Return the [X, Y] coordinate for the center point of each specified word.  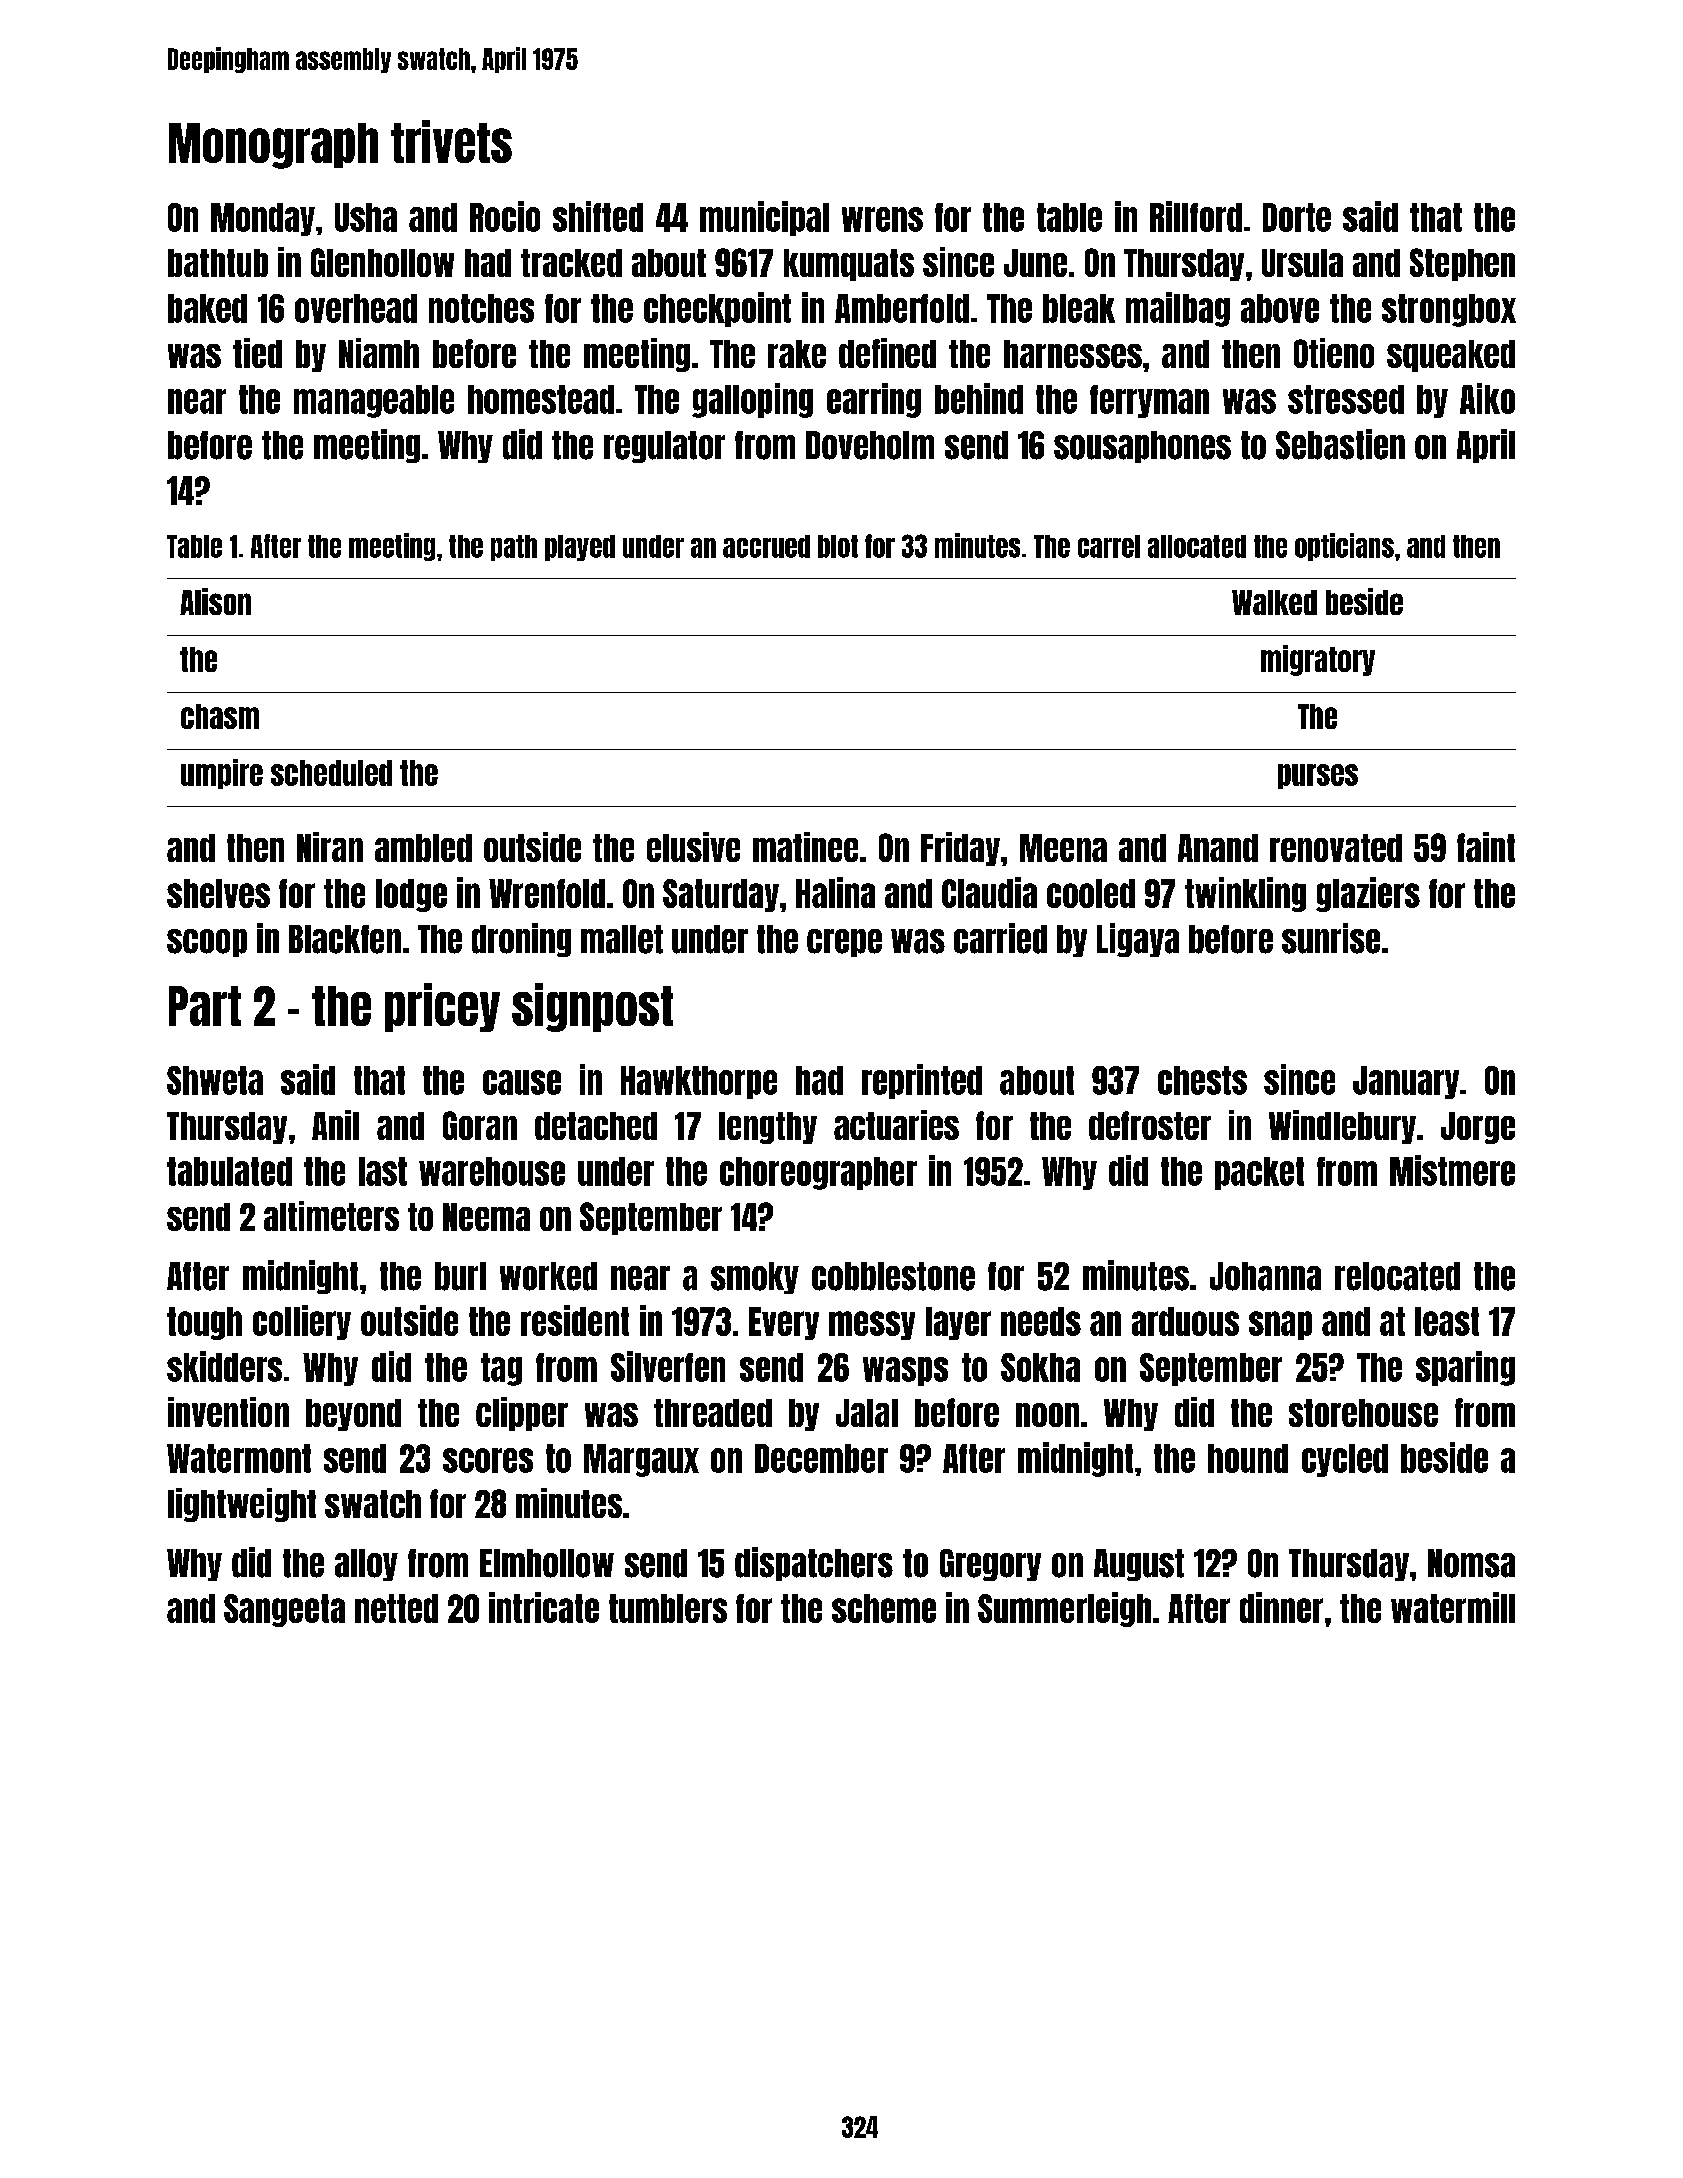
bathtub [218, 263]
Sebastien [1340, 444]
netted [396, 1608]
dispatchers [814, 1564]
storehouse [1363, 1413]
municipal [764, 218]
